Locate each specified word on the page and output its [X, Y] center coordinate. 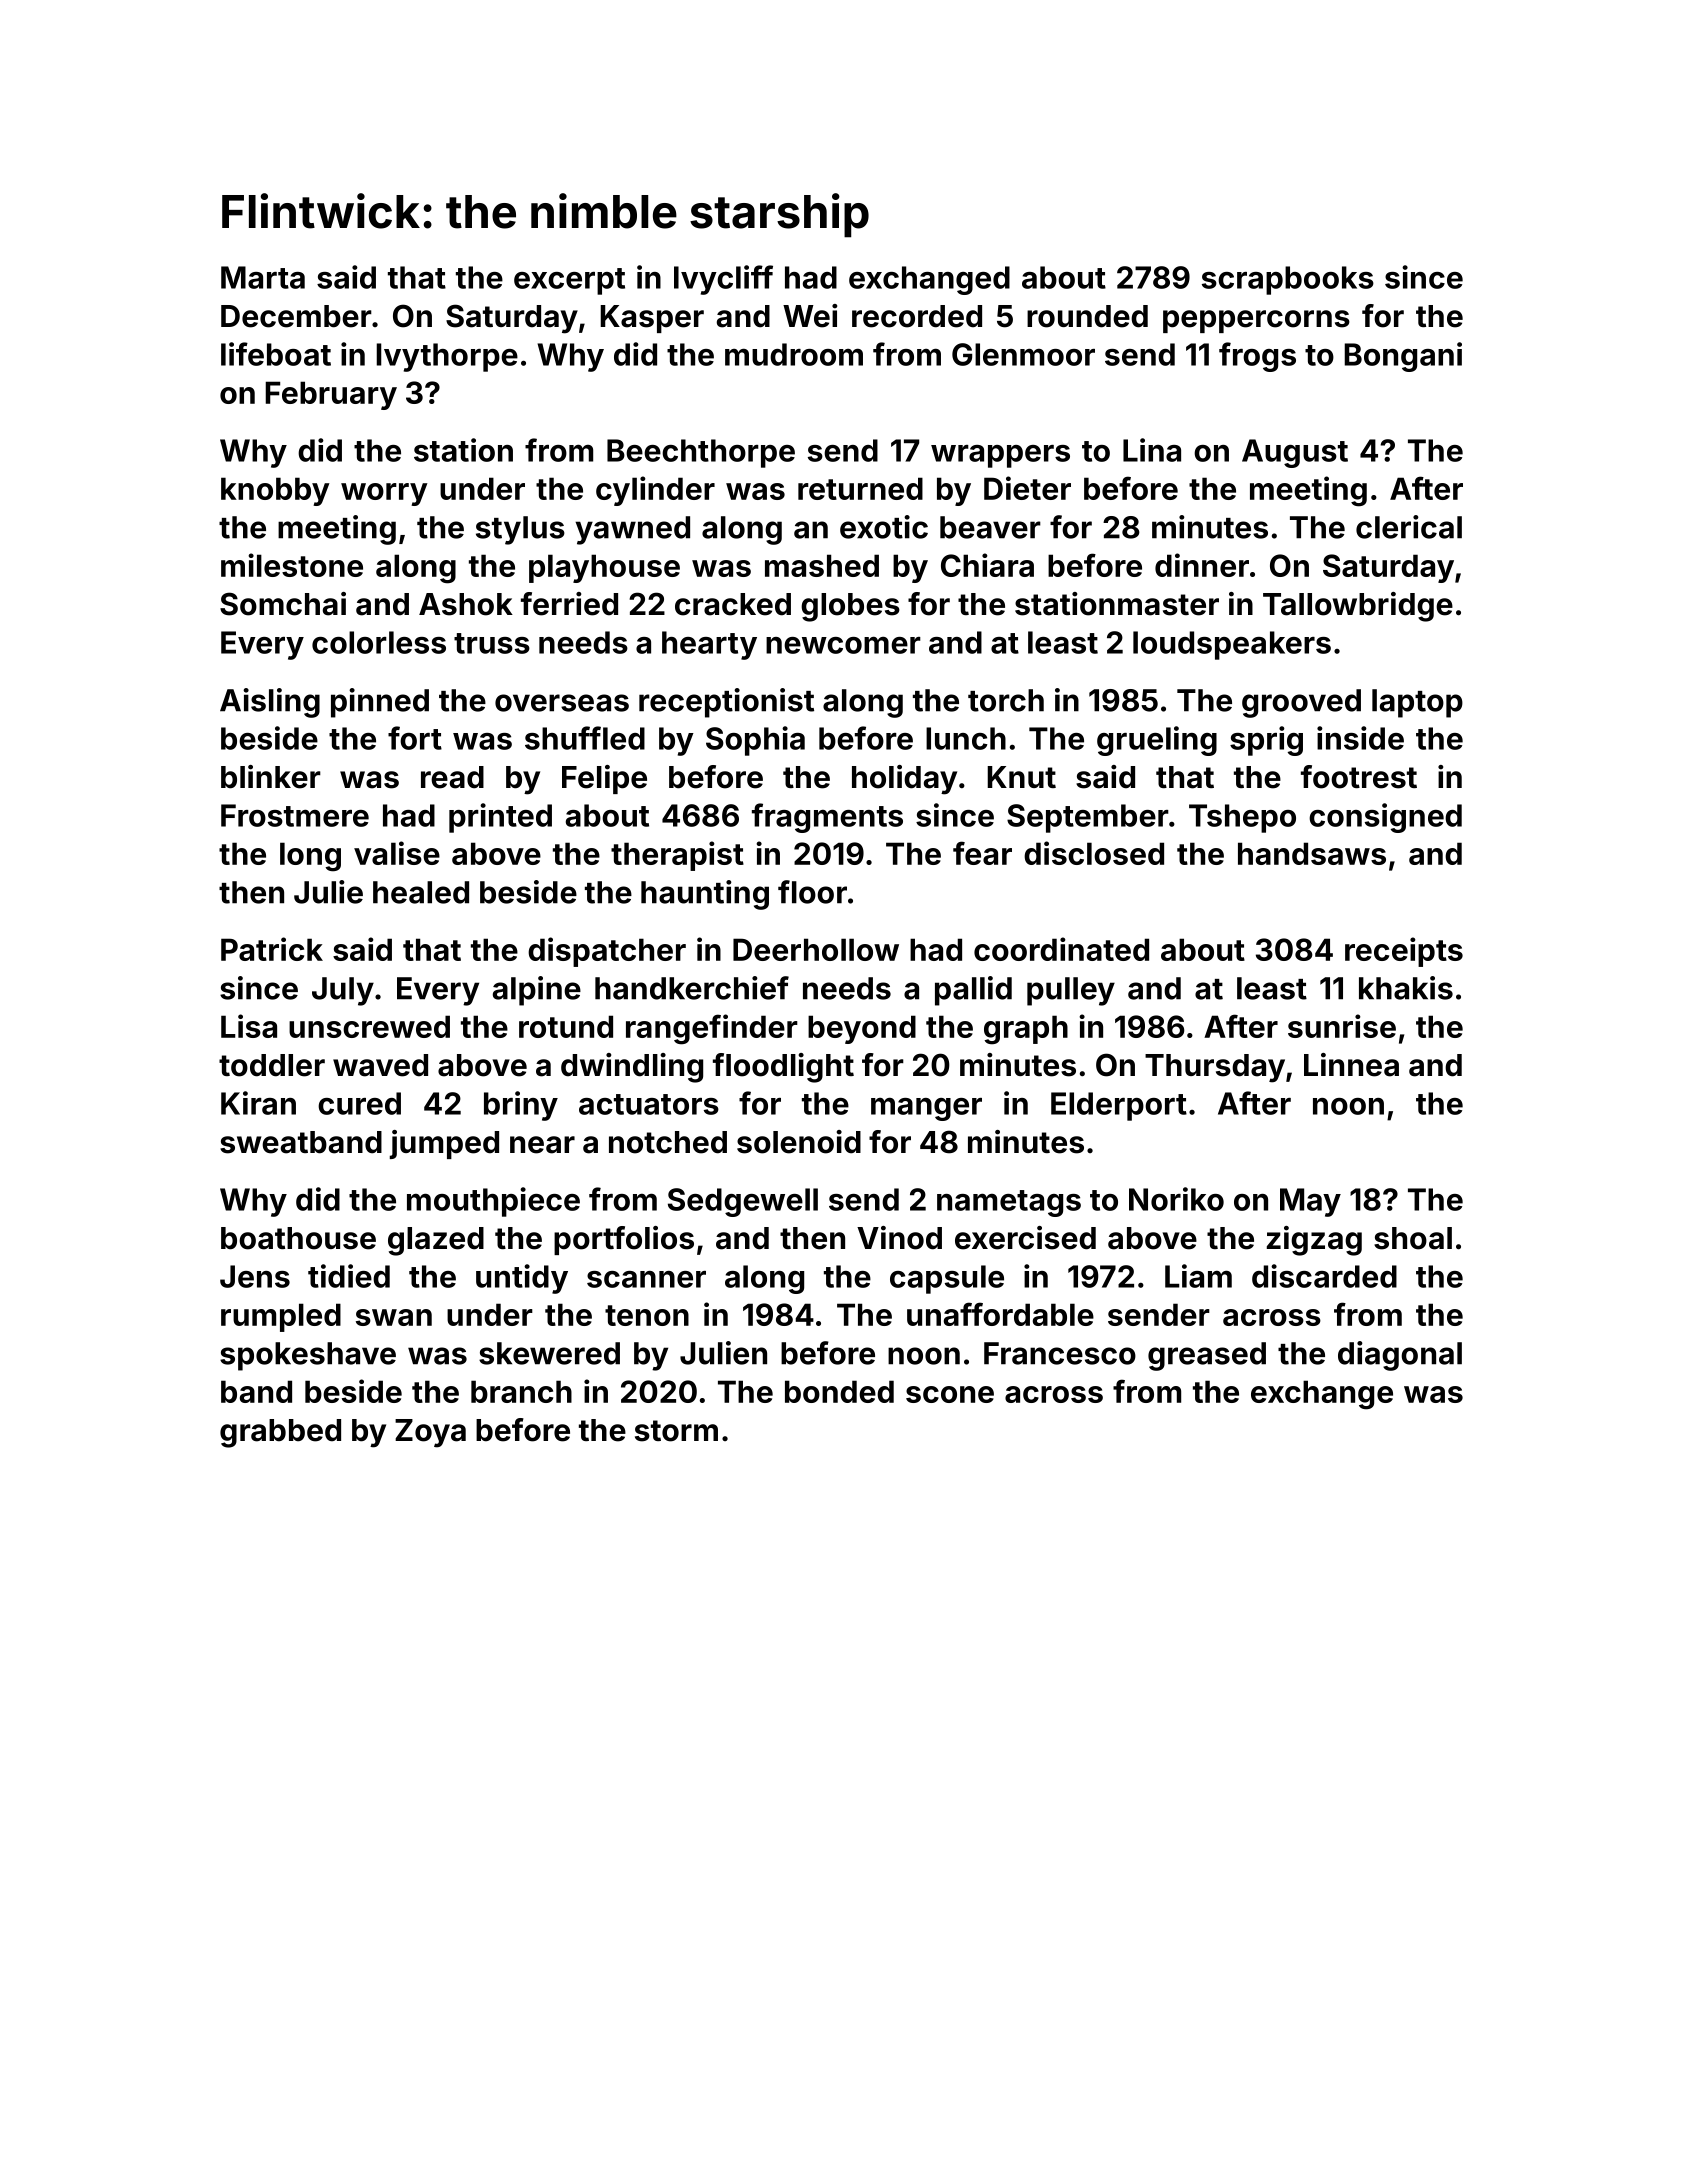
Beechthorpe [701, 453]
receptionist [726, 703]
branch [521, 1391]
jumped [444, 1144]
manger [926, 1109]
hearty [709, 645]
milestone [292, 565]
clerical [1409, 527]
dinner [1202, 565]
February [331, 395]
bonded [839, 1391]
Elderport [1119, 1106]
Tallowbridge [1358, 607]
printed [500, 818]
